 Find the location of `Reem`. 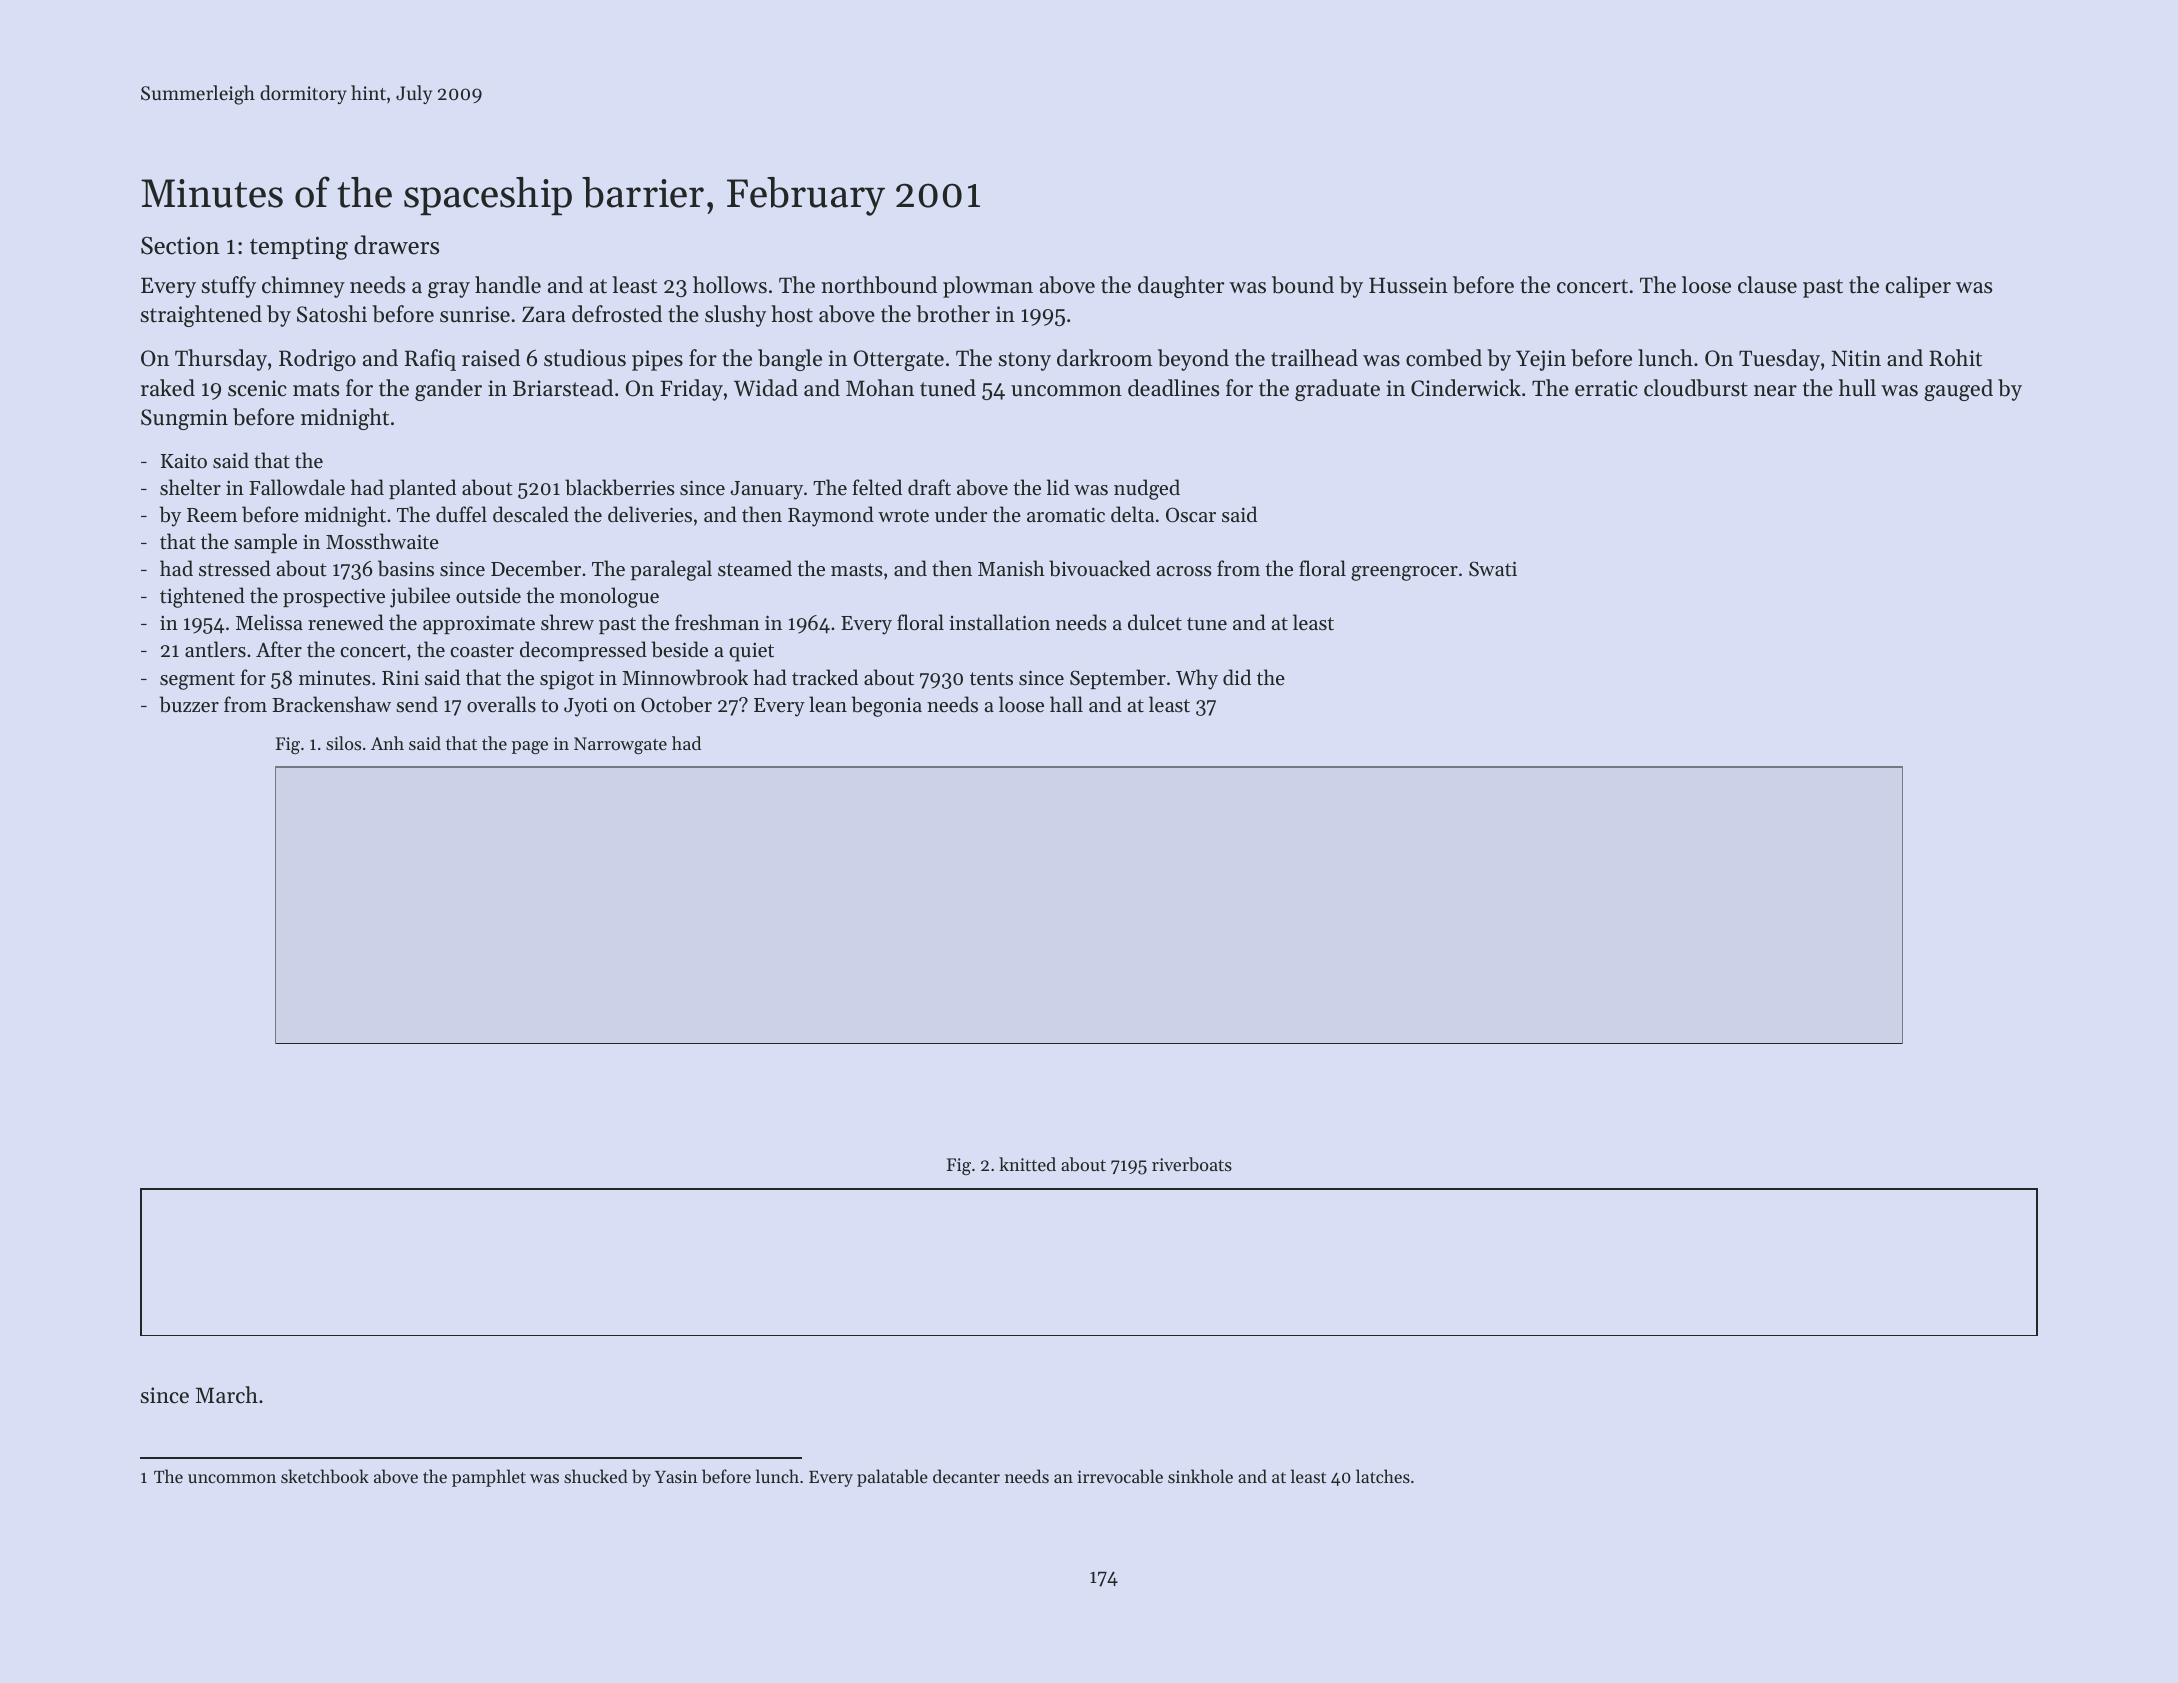

Reem is located at coordinates (212, 515).
